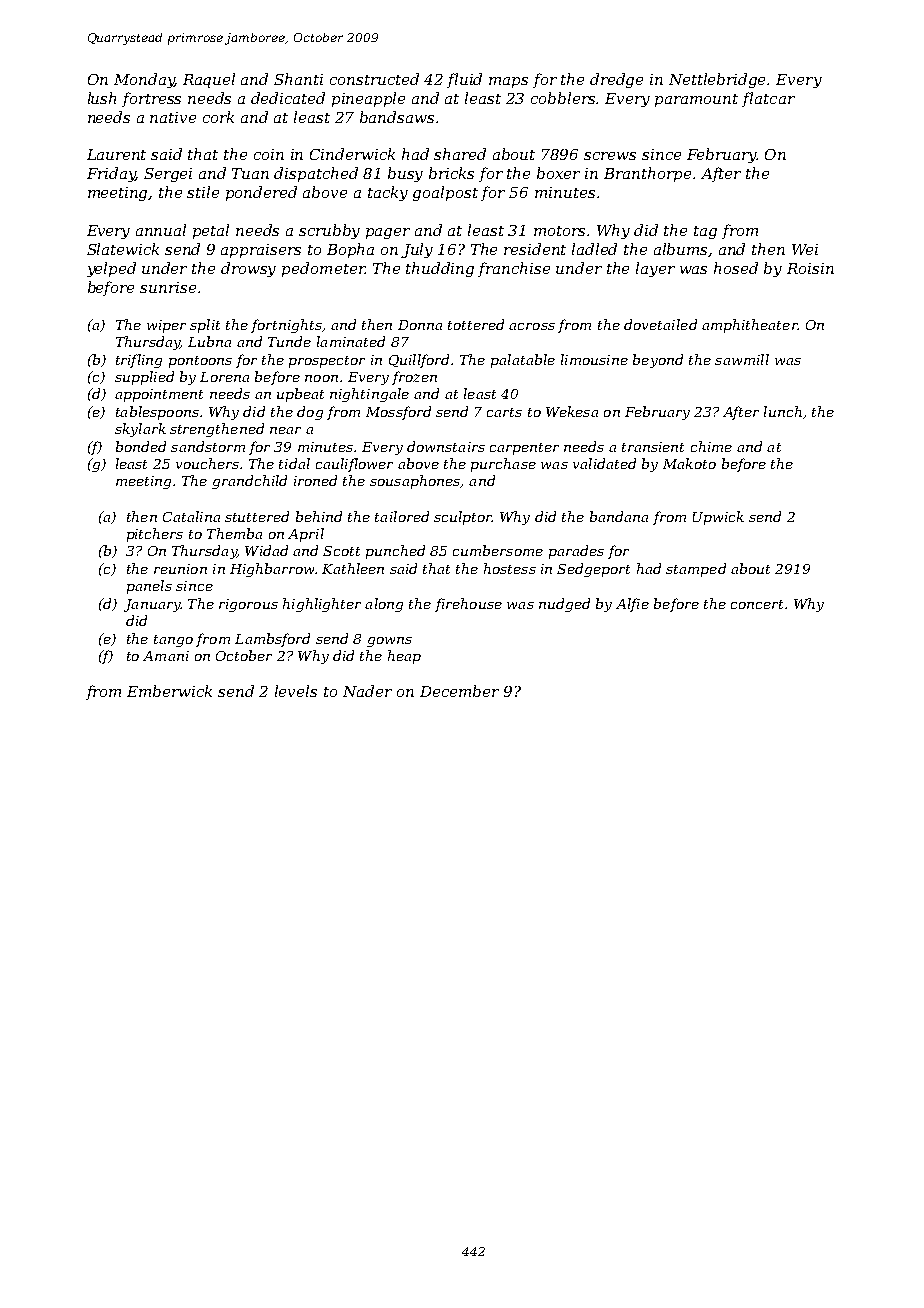 This screenshot has height=1308, width=924. Describe the element at coordinates (594, 249) in the screenshot. I see `ladled` at that location.
